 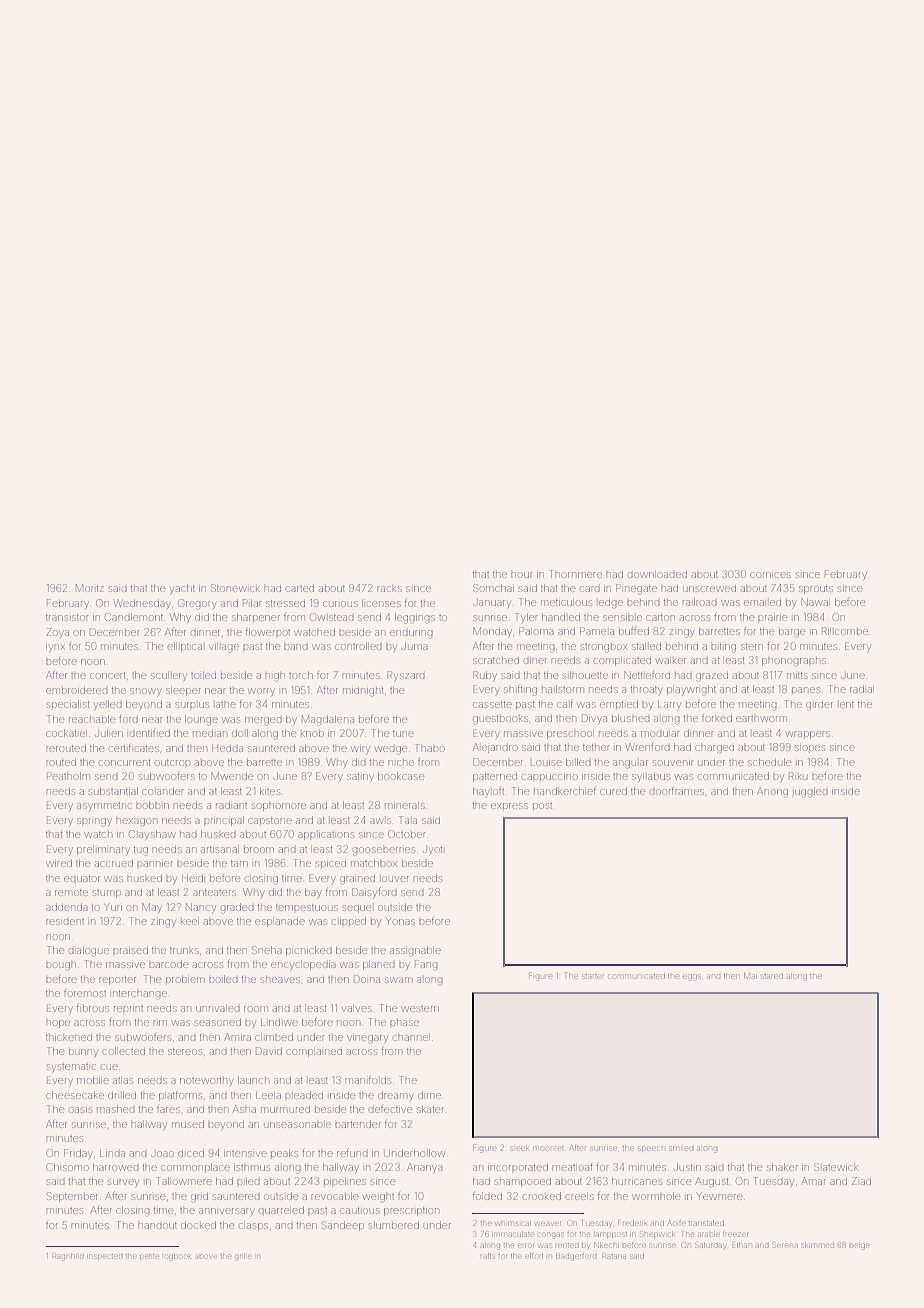 What do you see at coordinates (496, 661) in the document?
I see `scratched` at bounding box center [496, 661].
